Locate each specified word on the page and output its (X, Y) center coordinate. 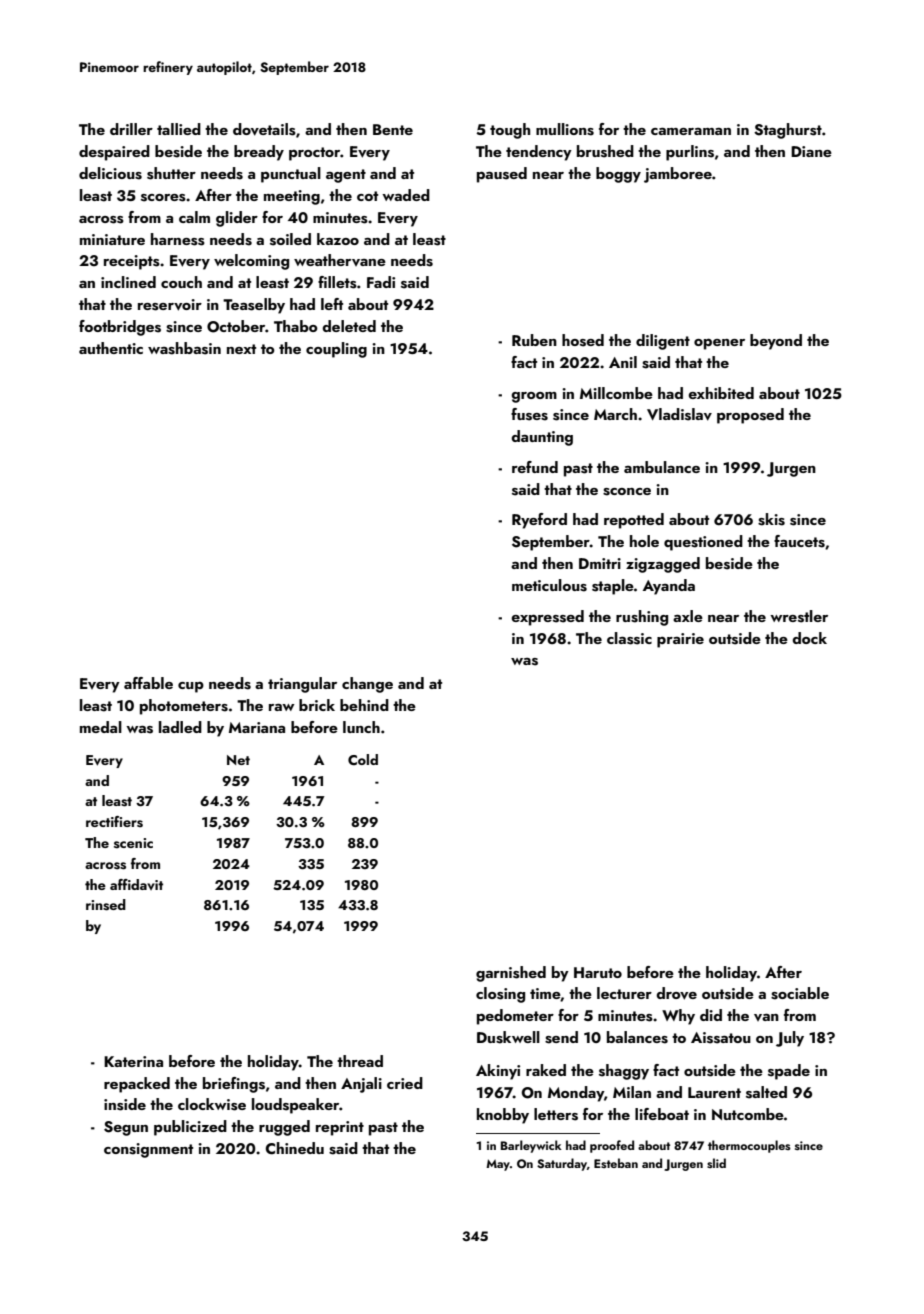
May (498, 1165)
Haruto (598, 972)
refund (535, 467)
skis (771, 519)
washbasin (184, 348)
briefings (234, 1085)
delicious (110, 173)
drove (676, 993)
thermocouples (749, 1146)
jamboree (678, 175)
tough (510, 131)
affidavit (136, 884)
